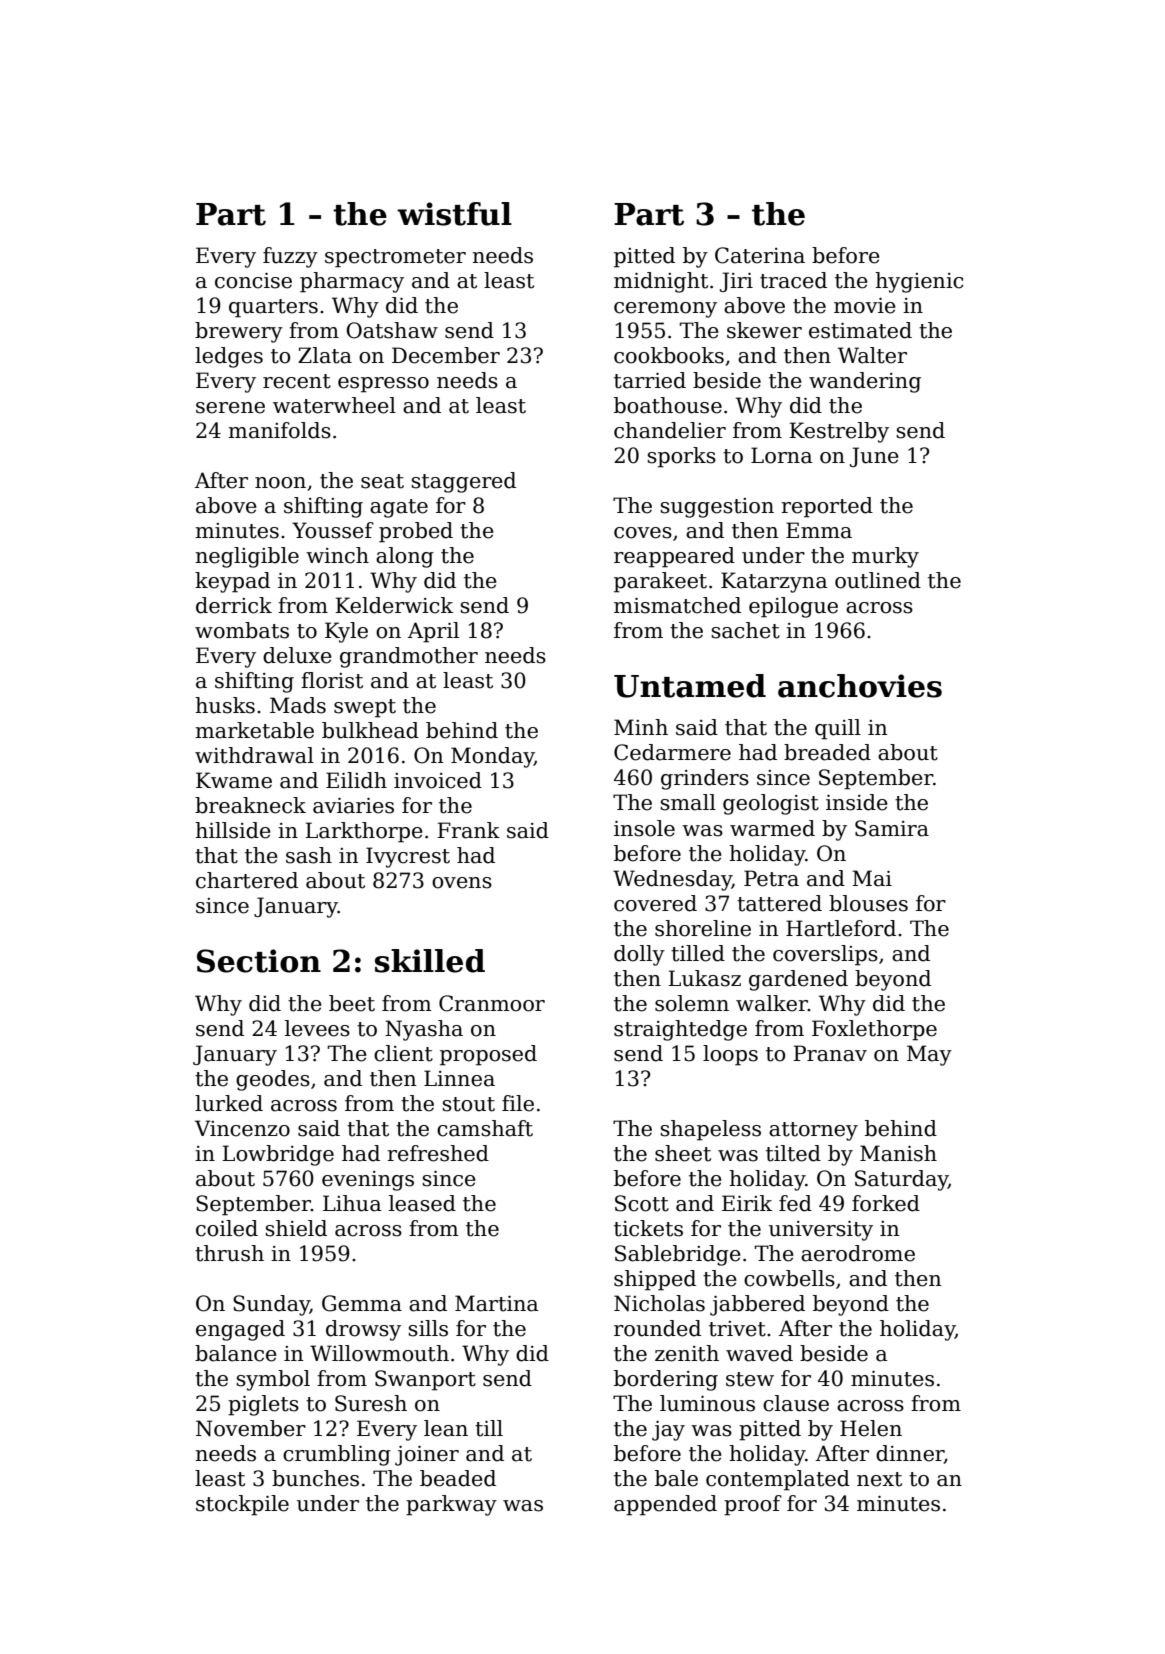 The width and height of the screenshot is (1165, 1654). What do you see at coordinates (425, 1380) in the screenshot?
I see `Swanport` at bounding box center [425, 1380].
